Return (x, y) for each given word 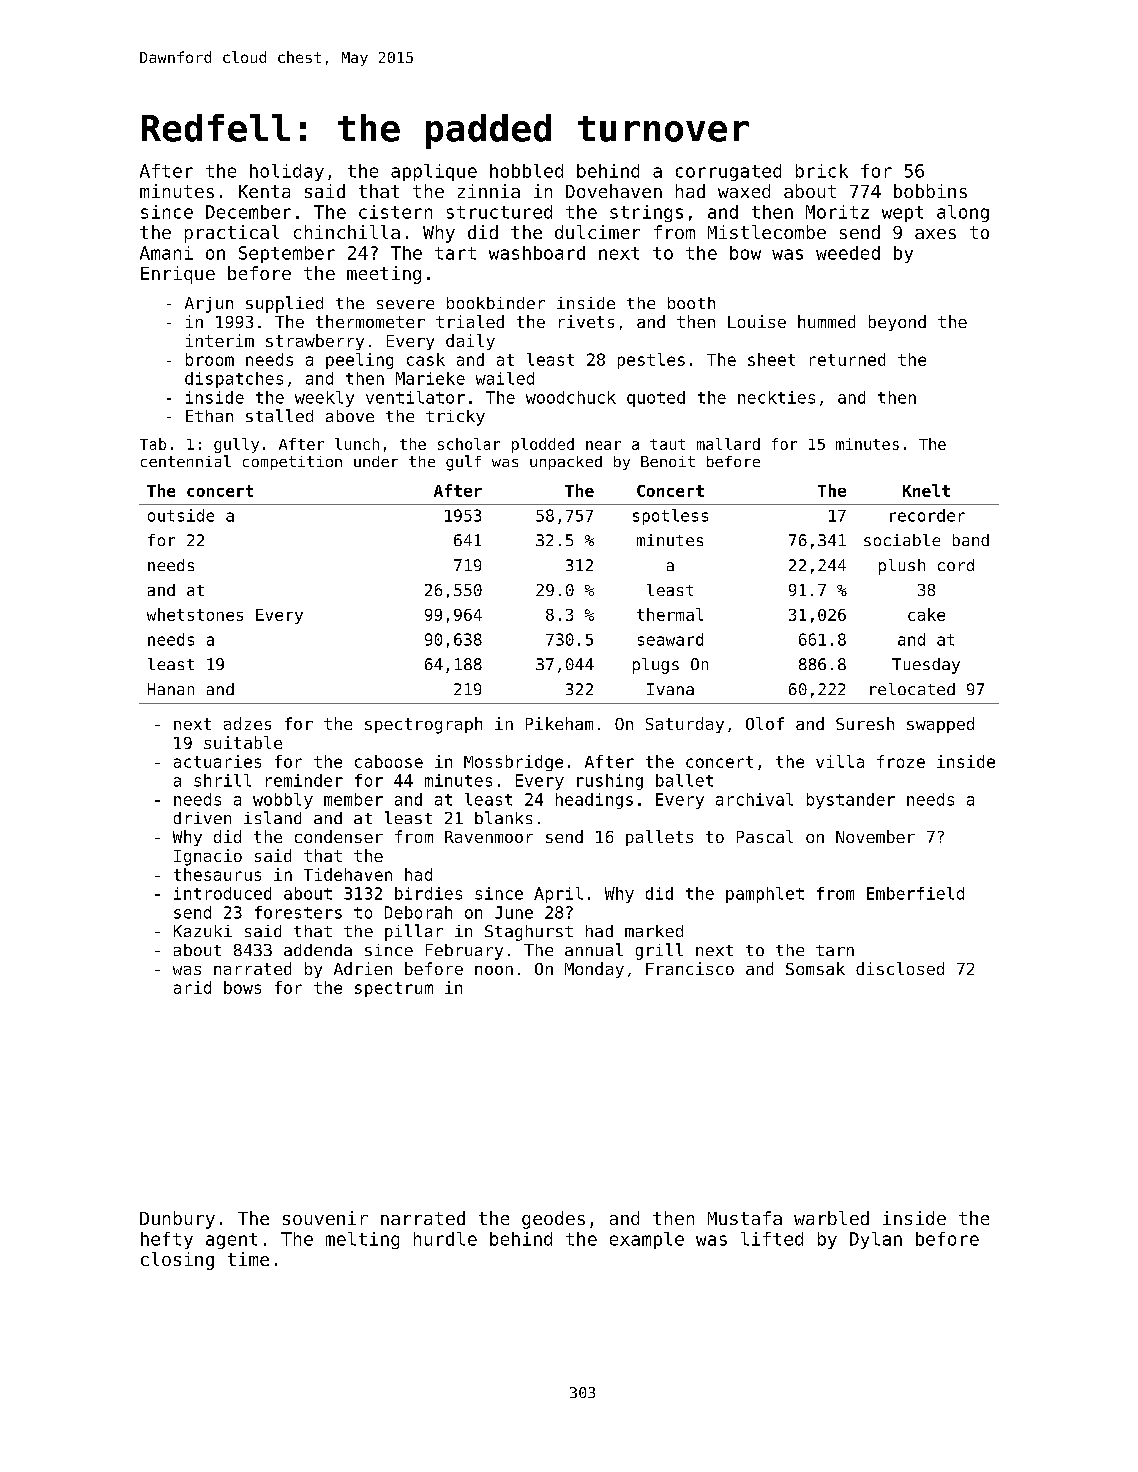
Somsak (815, 968)
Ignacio (208, 857)
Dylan (876, 1240)
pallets (659, 838)
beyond (897, 323)
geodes (553, 1220)
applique (434, 172)
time (248, 1259)
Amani (166, 253)
